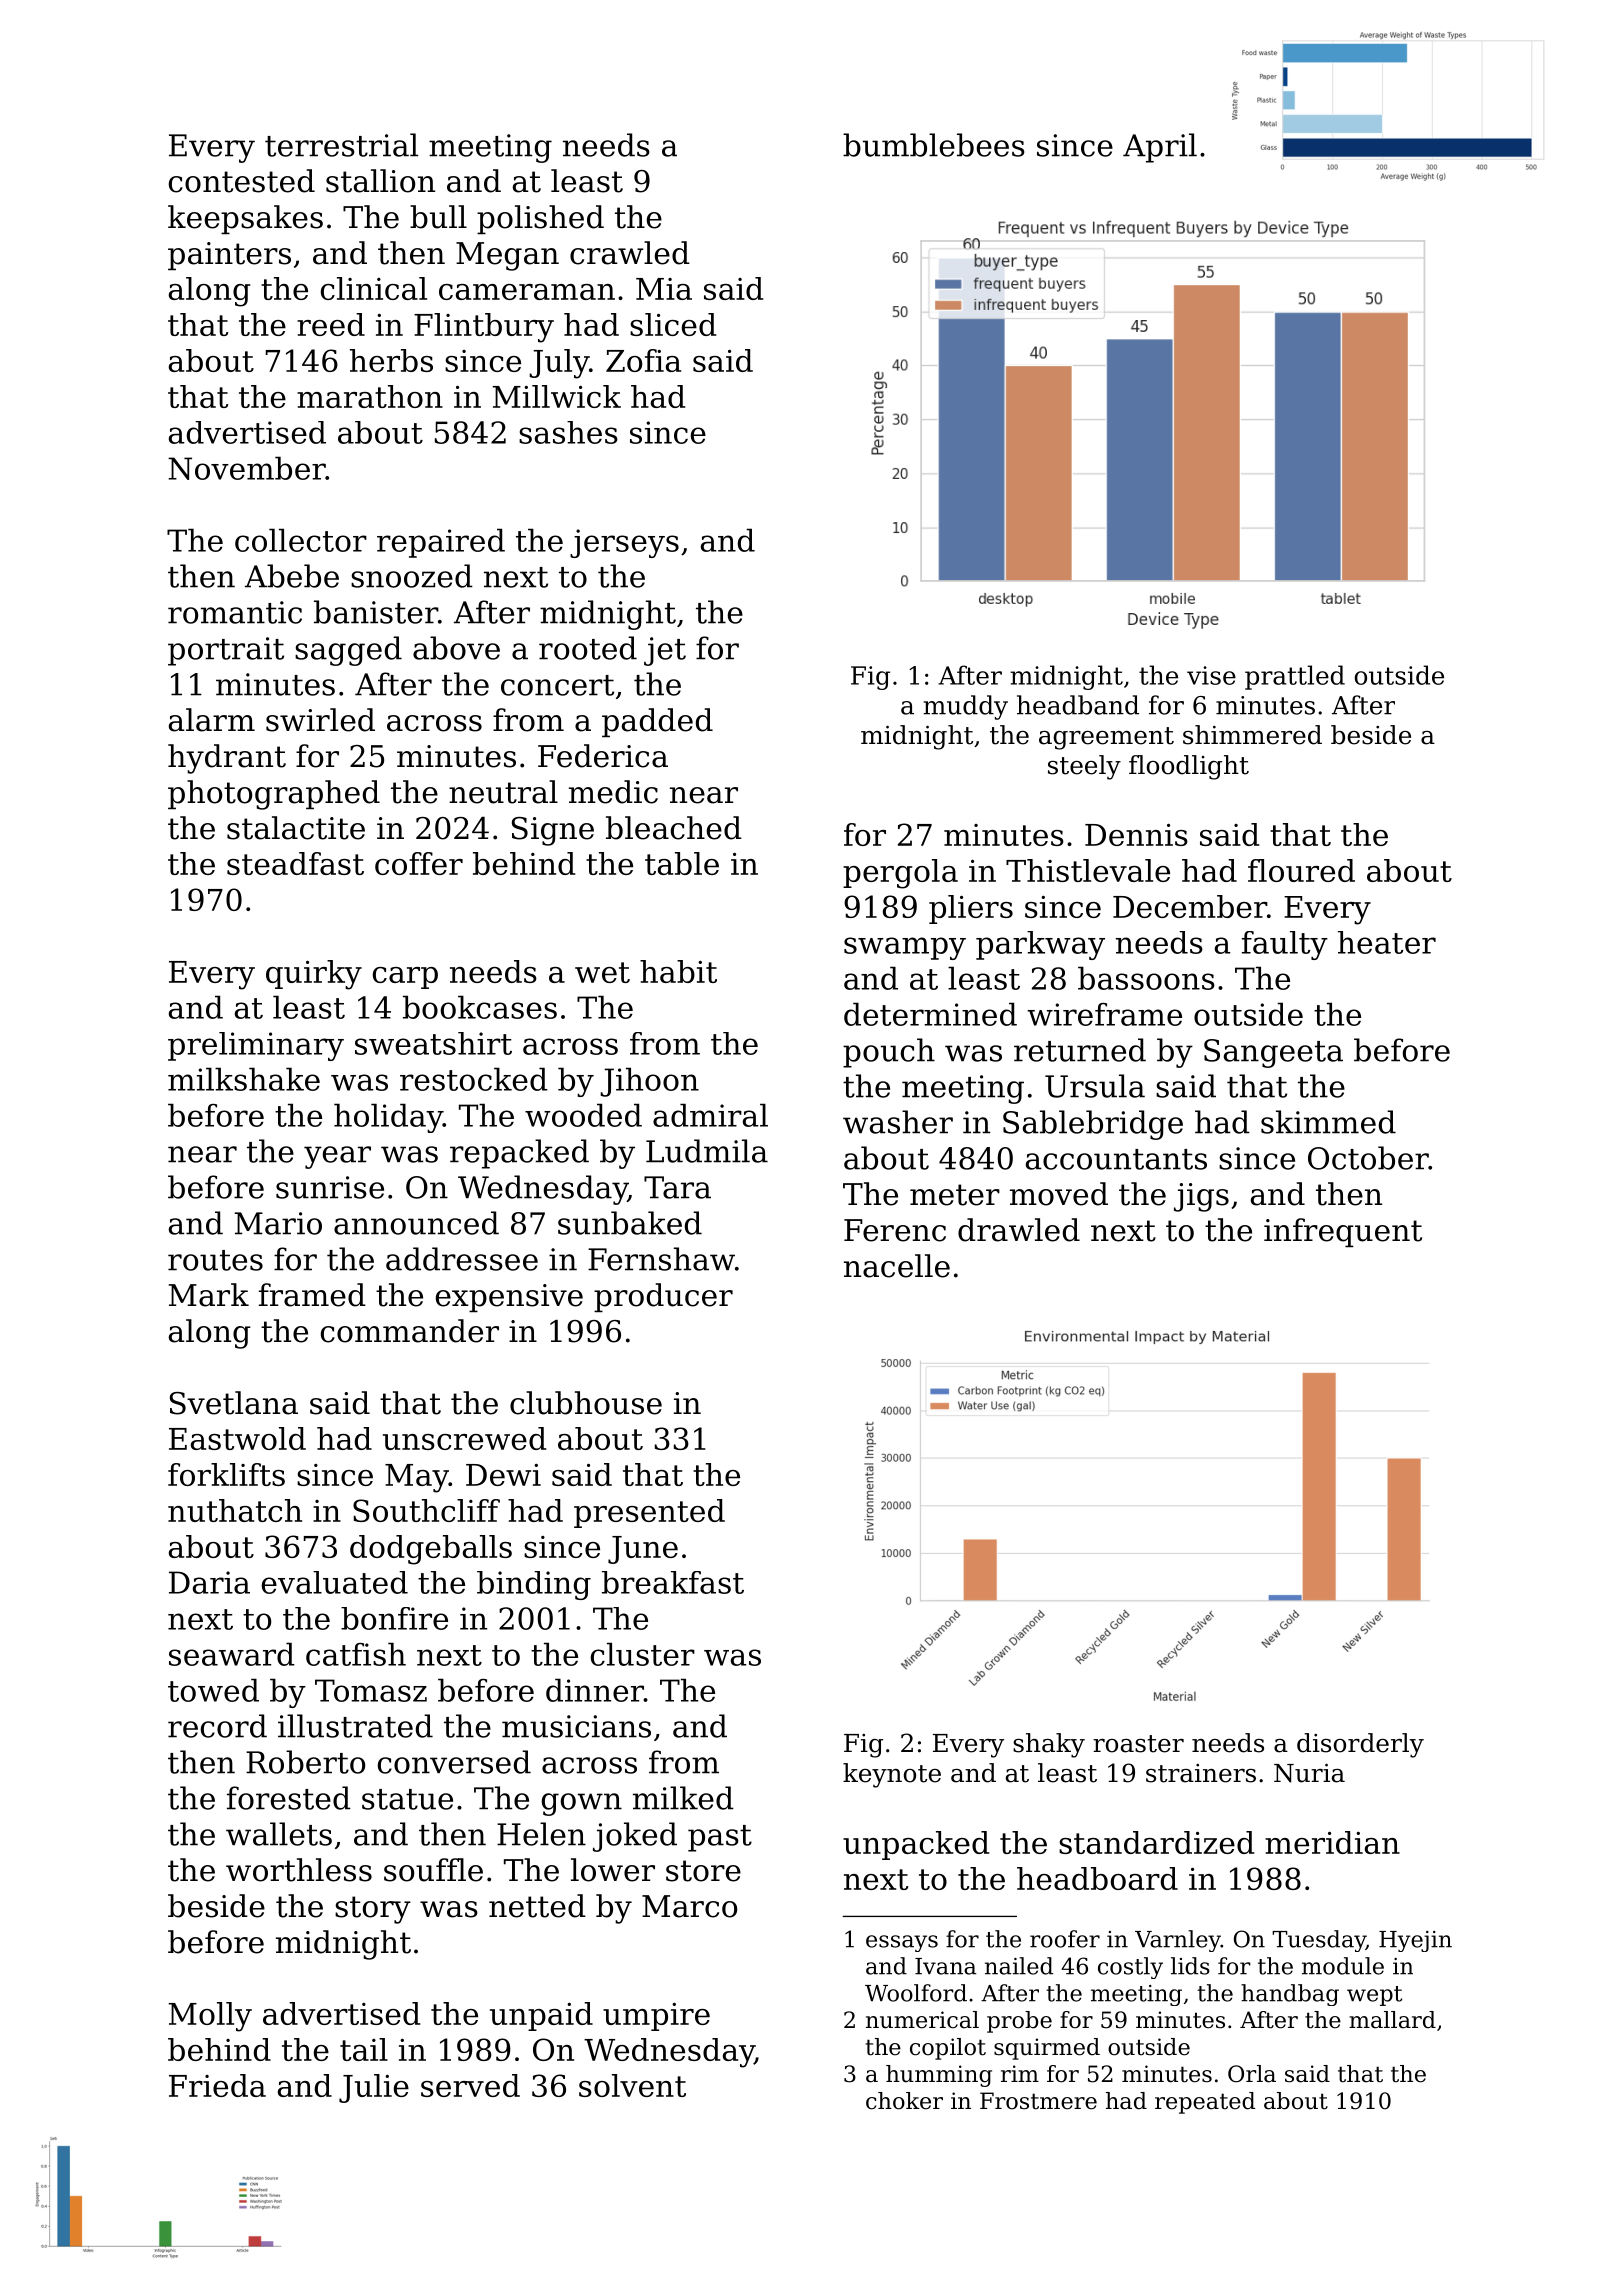  What do you see at coordinates (234, 1403) in the screenshot?
I see `Svetlana` at bounding box center [234, 1403].
